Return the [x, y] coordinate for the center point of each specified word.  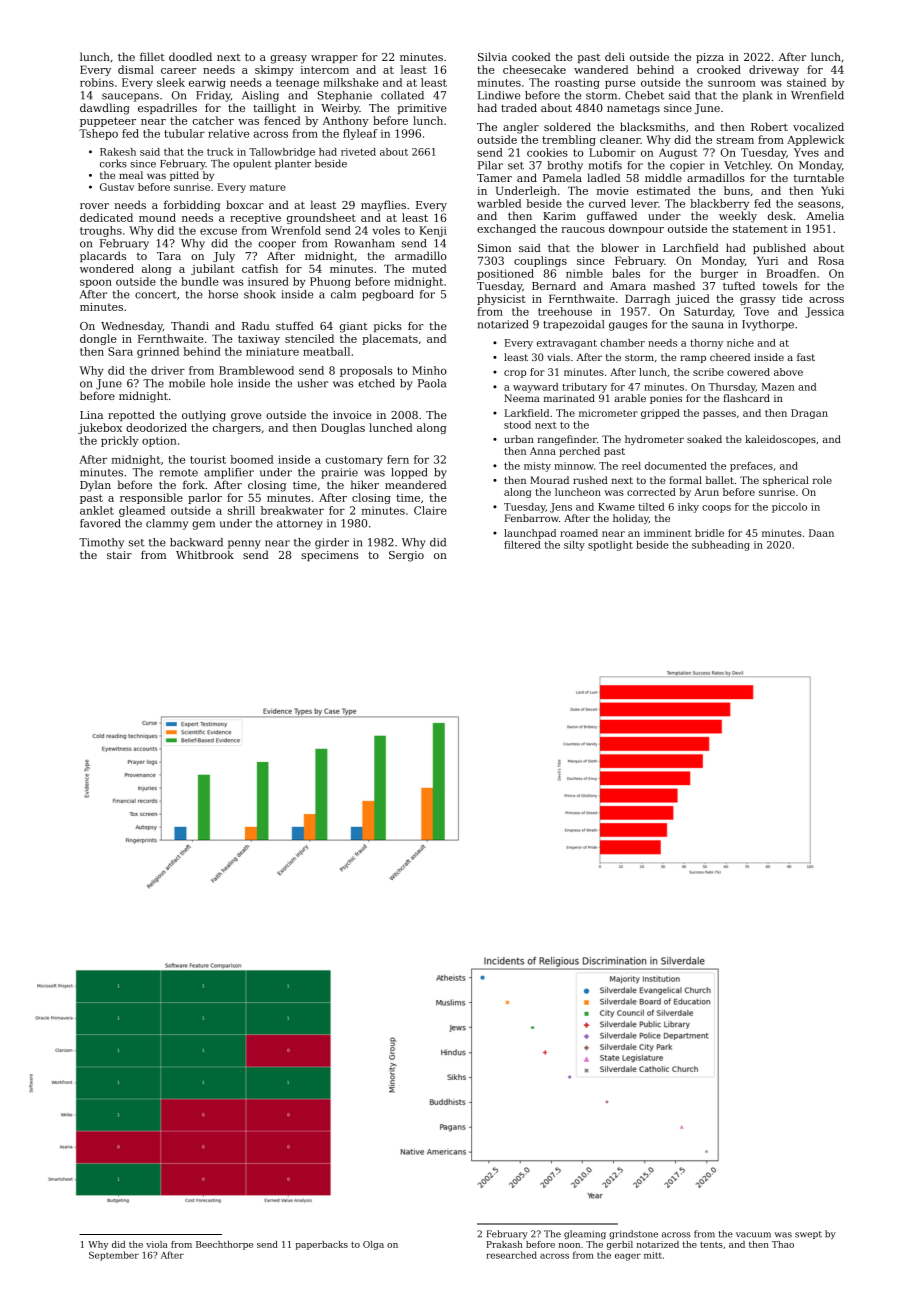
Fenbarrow [531, 518]
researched [511, 1255]
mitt [653, 1255]
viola [157, 1244]
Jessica [824, 312]
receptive [255, 219]
